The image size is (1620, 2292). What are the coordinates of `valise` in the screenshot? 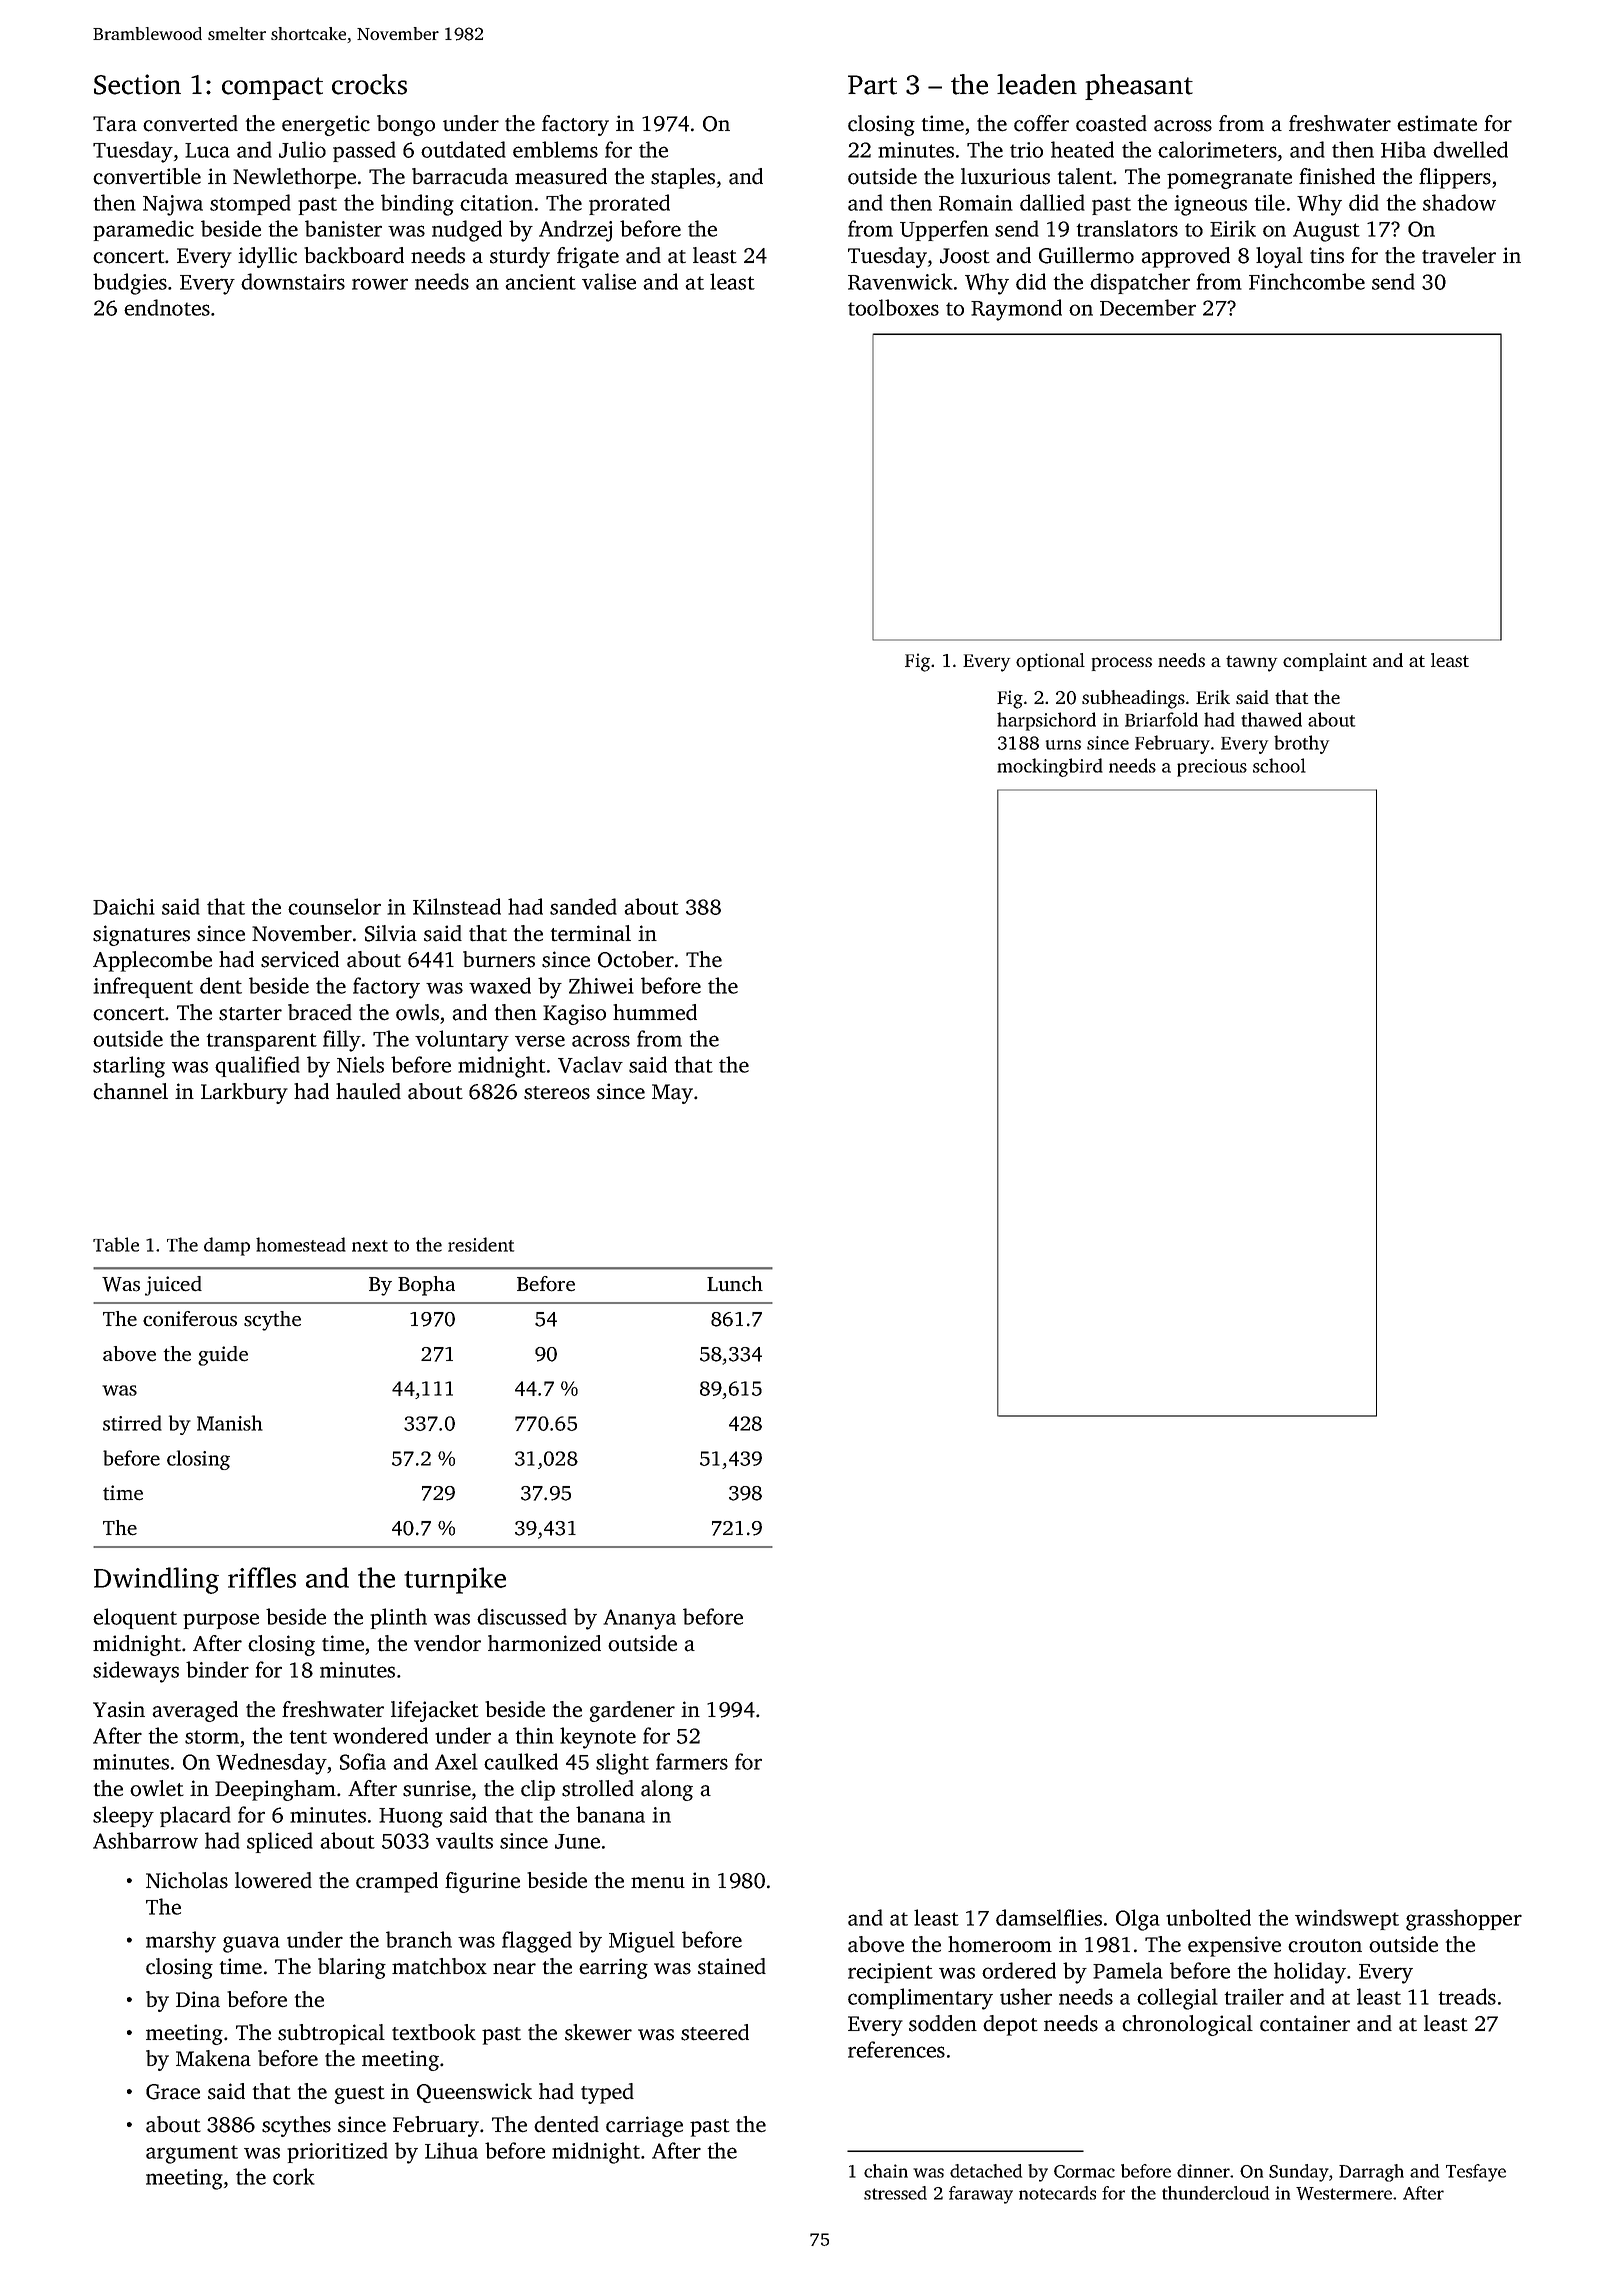 It's located at (609, 281).
